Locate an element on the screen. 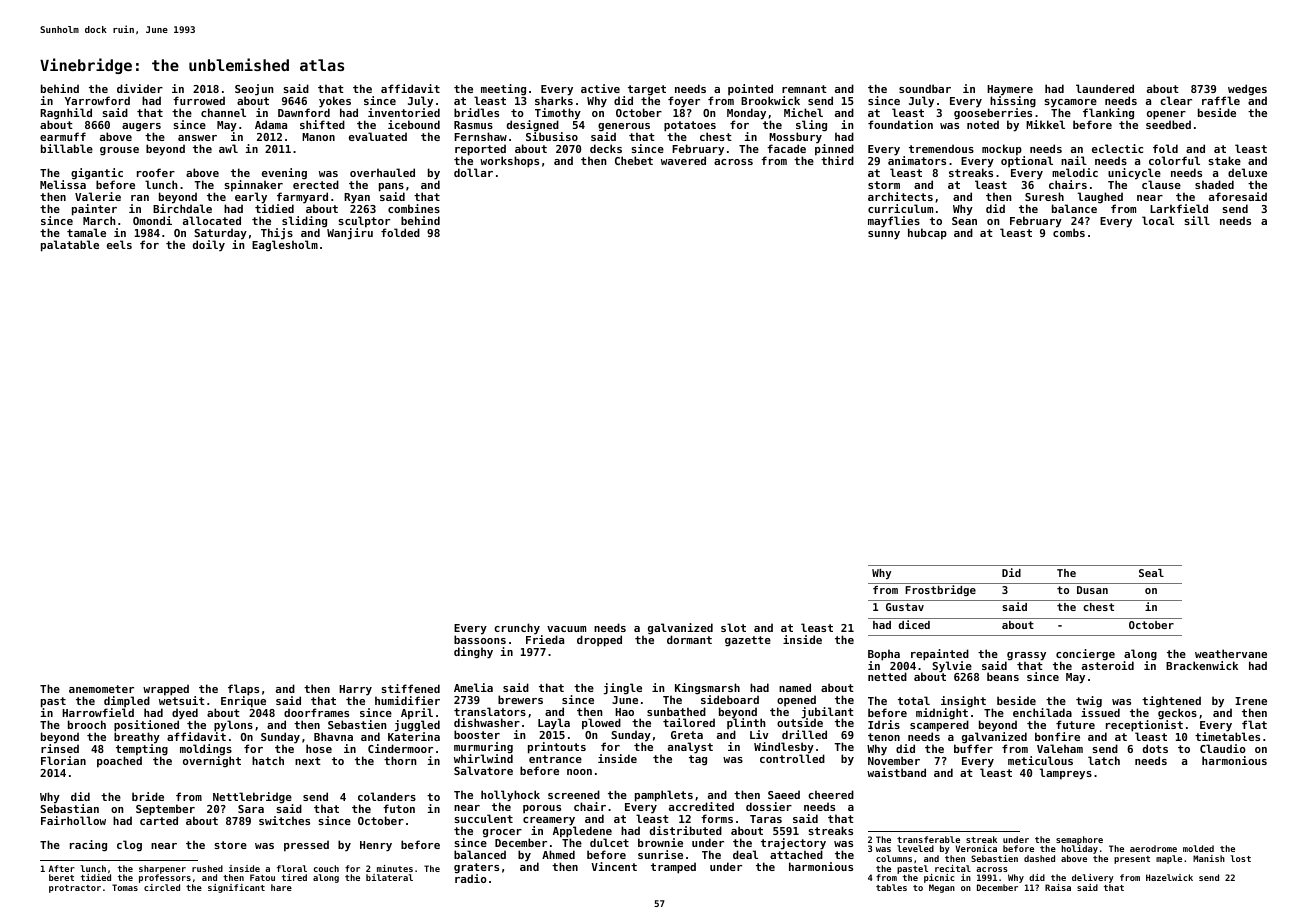 This screenshot has width=1308, height=924. combs is located at coordinates (1069, 232).
